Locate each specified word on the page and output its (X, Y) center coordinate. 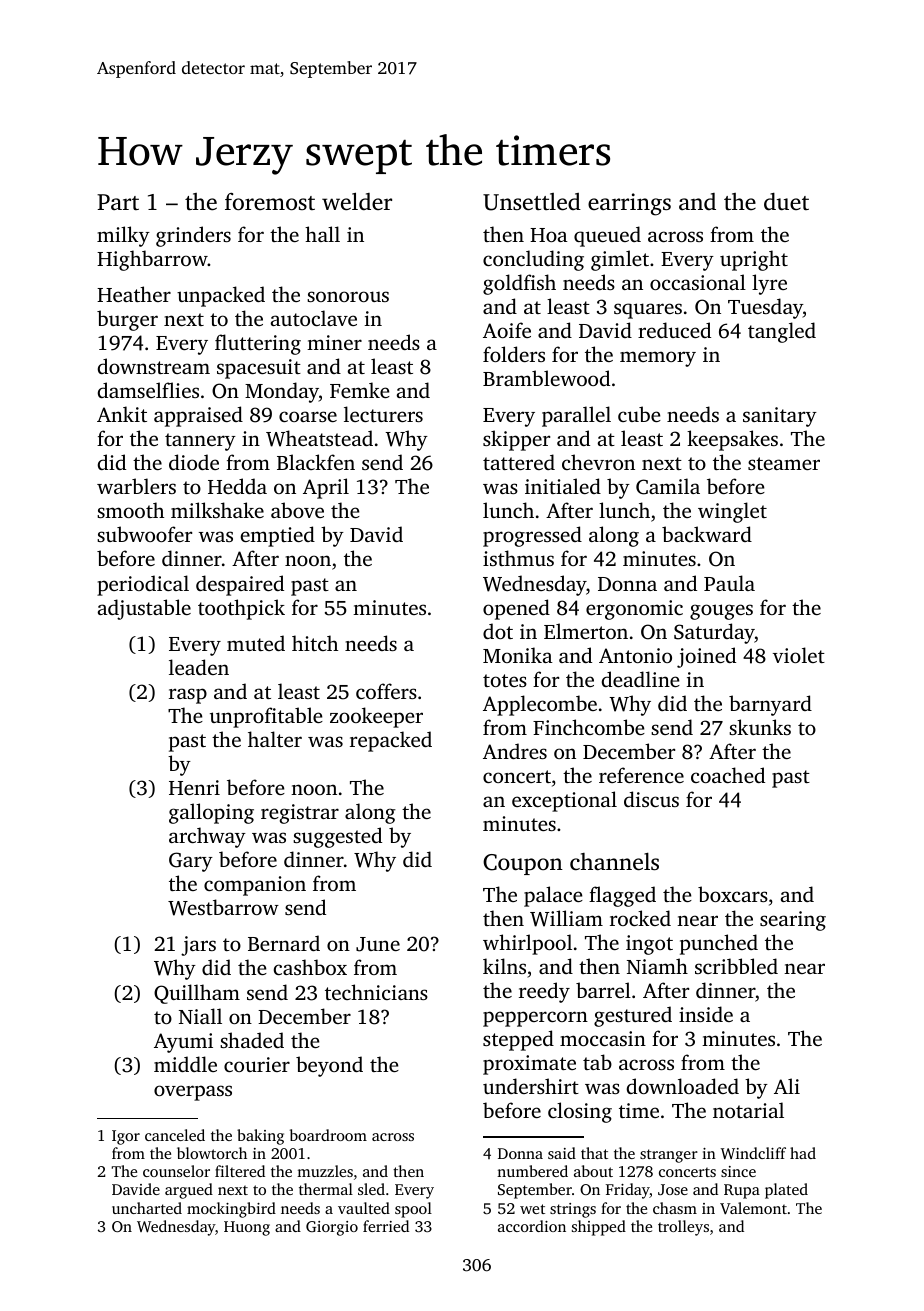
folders (514, 354)
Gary (191, 862)
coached (728, 775)
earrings (629, 204)
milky (123, 236)
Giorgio (332, 1228)
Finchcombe (589, 727)
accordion (532, 1226)
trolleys (683, 1228)
